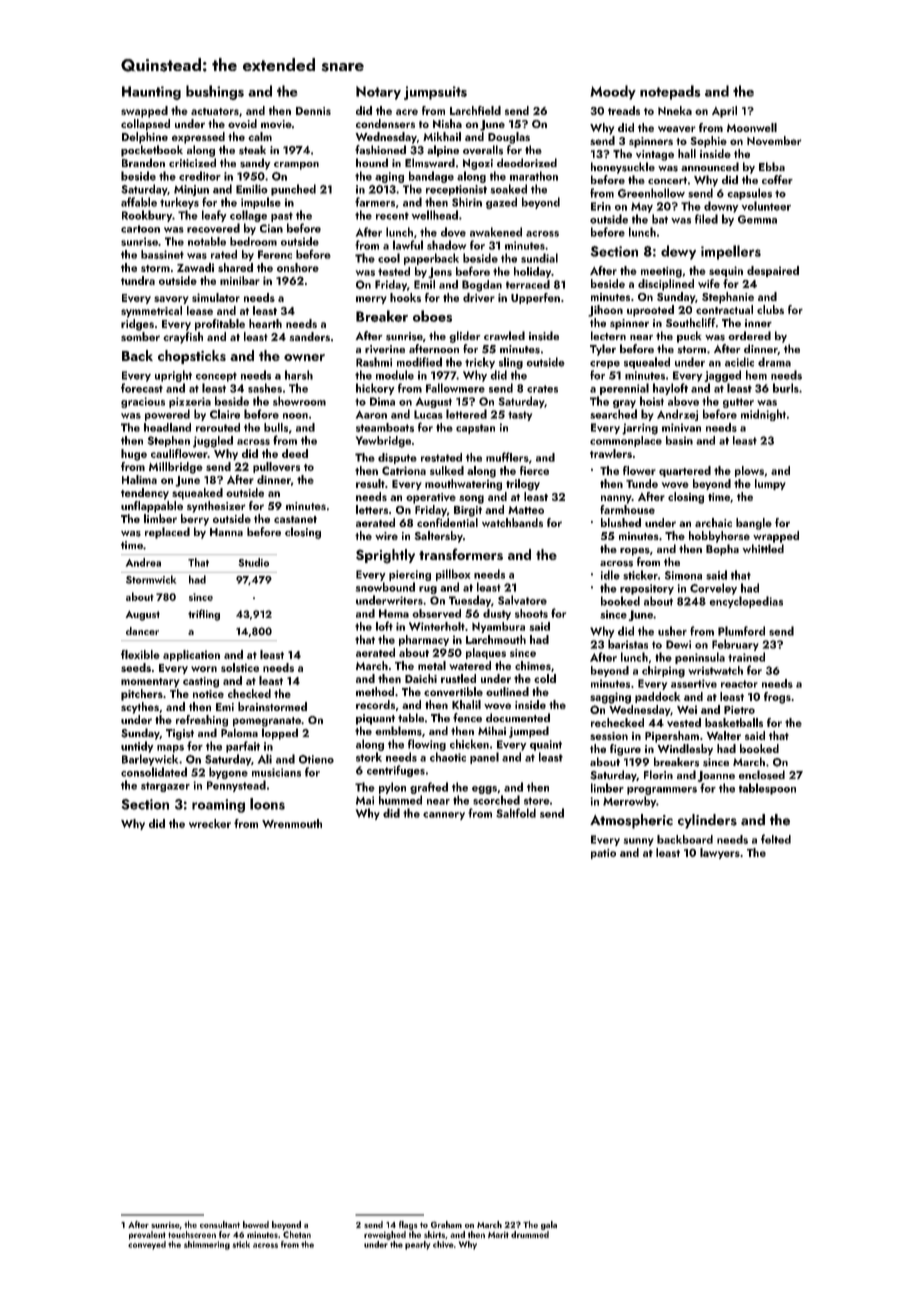 The image size is (924, 1308). Describe the element at coordinates (776, 839) in the document. I see `felted` at that location.
